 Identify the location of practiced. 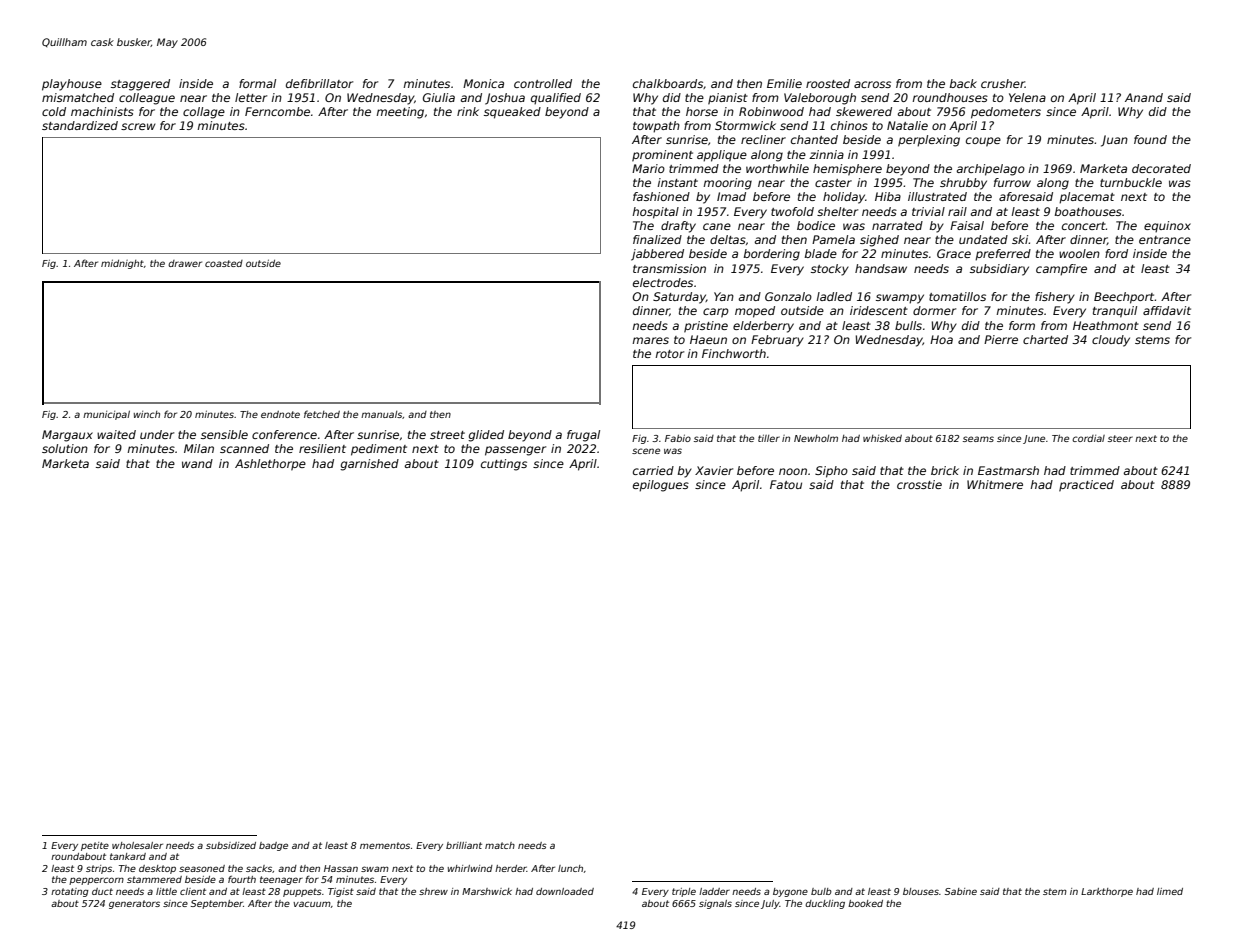
(1086, 486).
